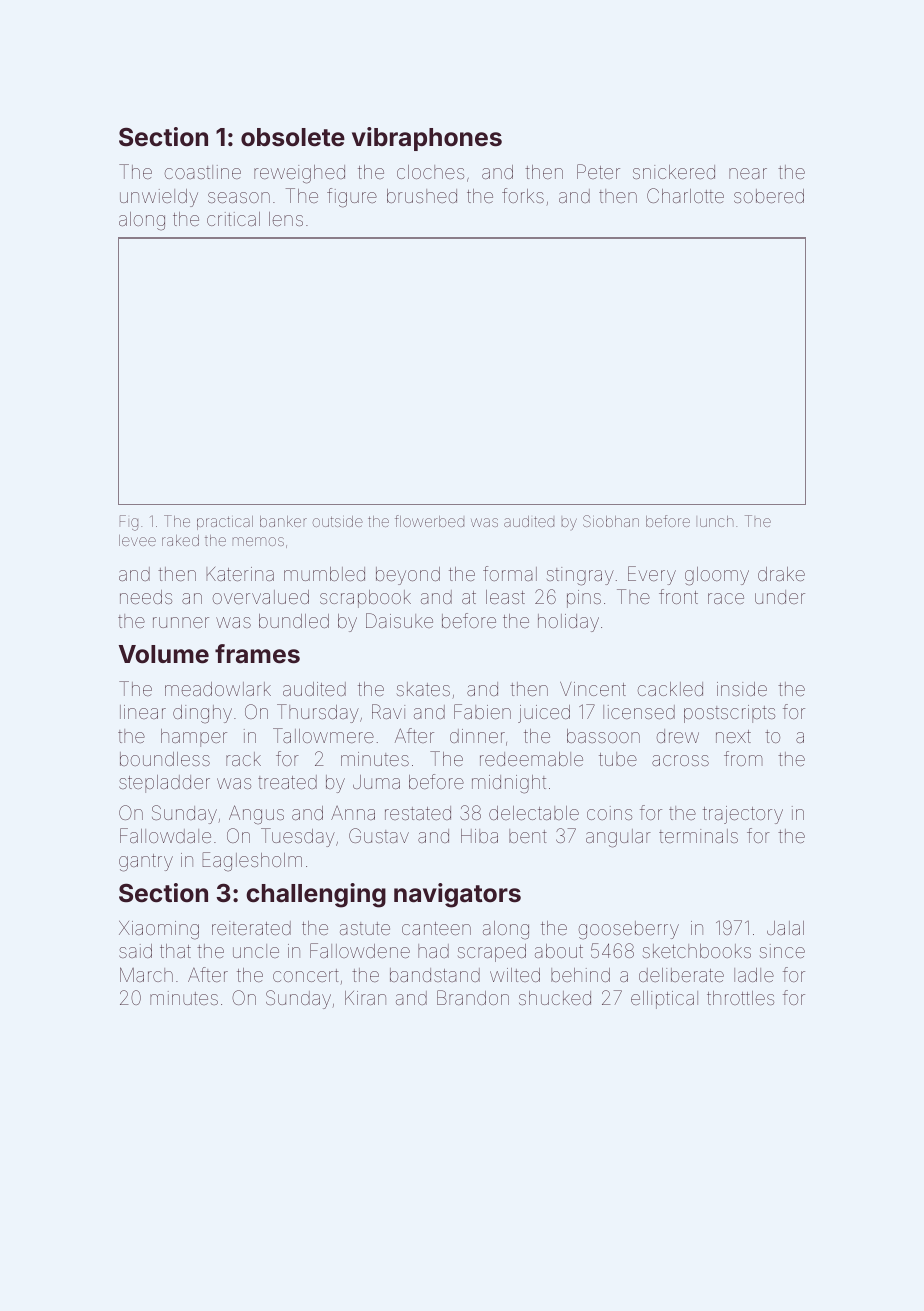  What do you see at coordinates (306, 975) in the screenshot?
I see `concert` at bounding box center [306, 975].
